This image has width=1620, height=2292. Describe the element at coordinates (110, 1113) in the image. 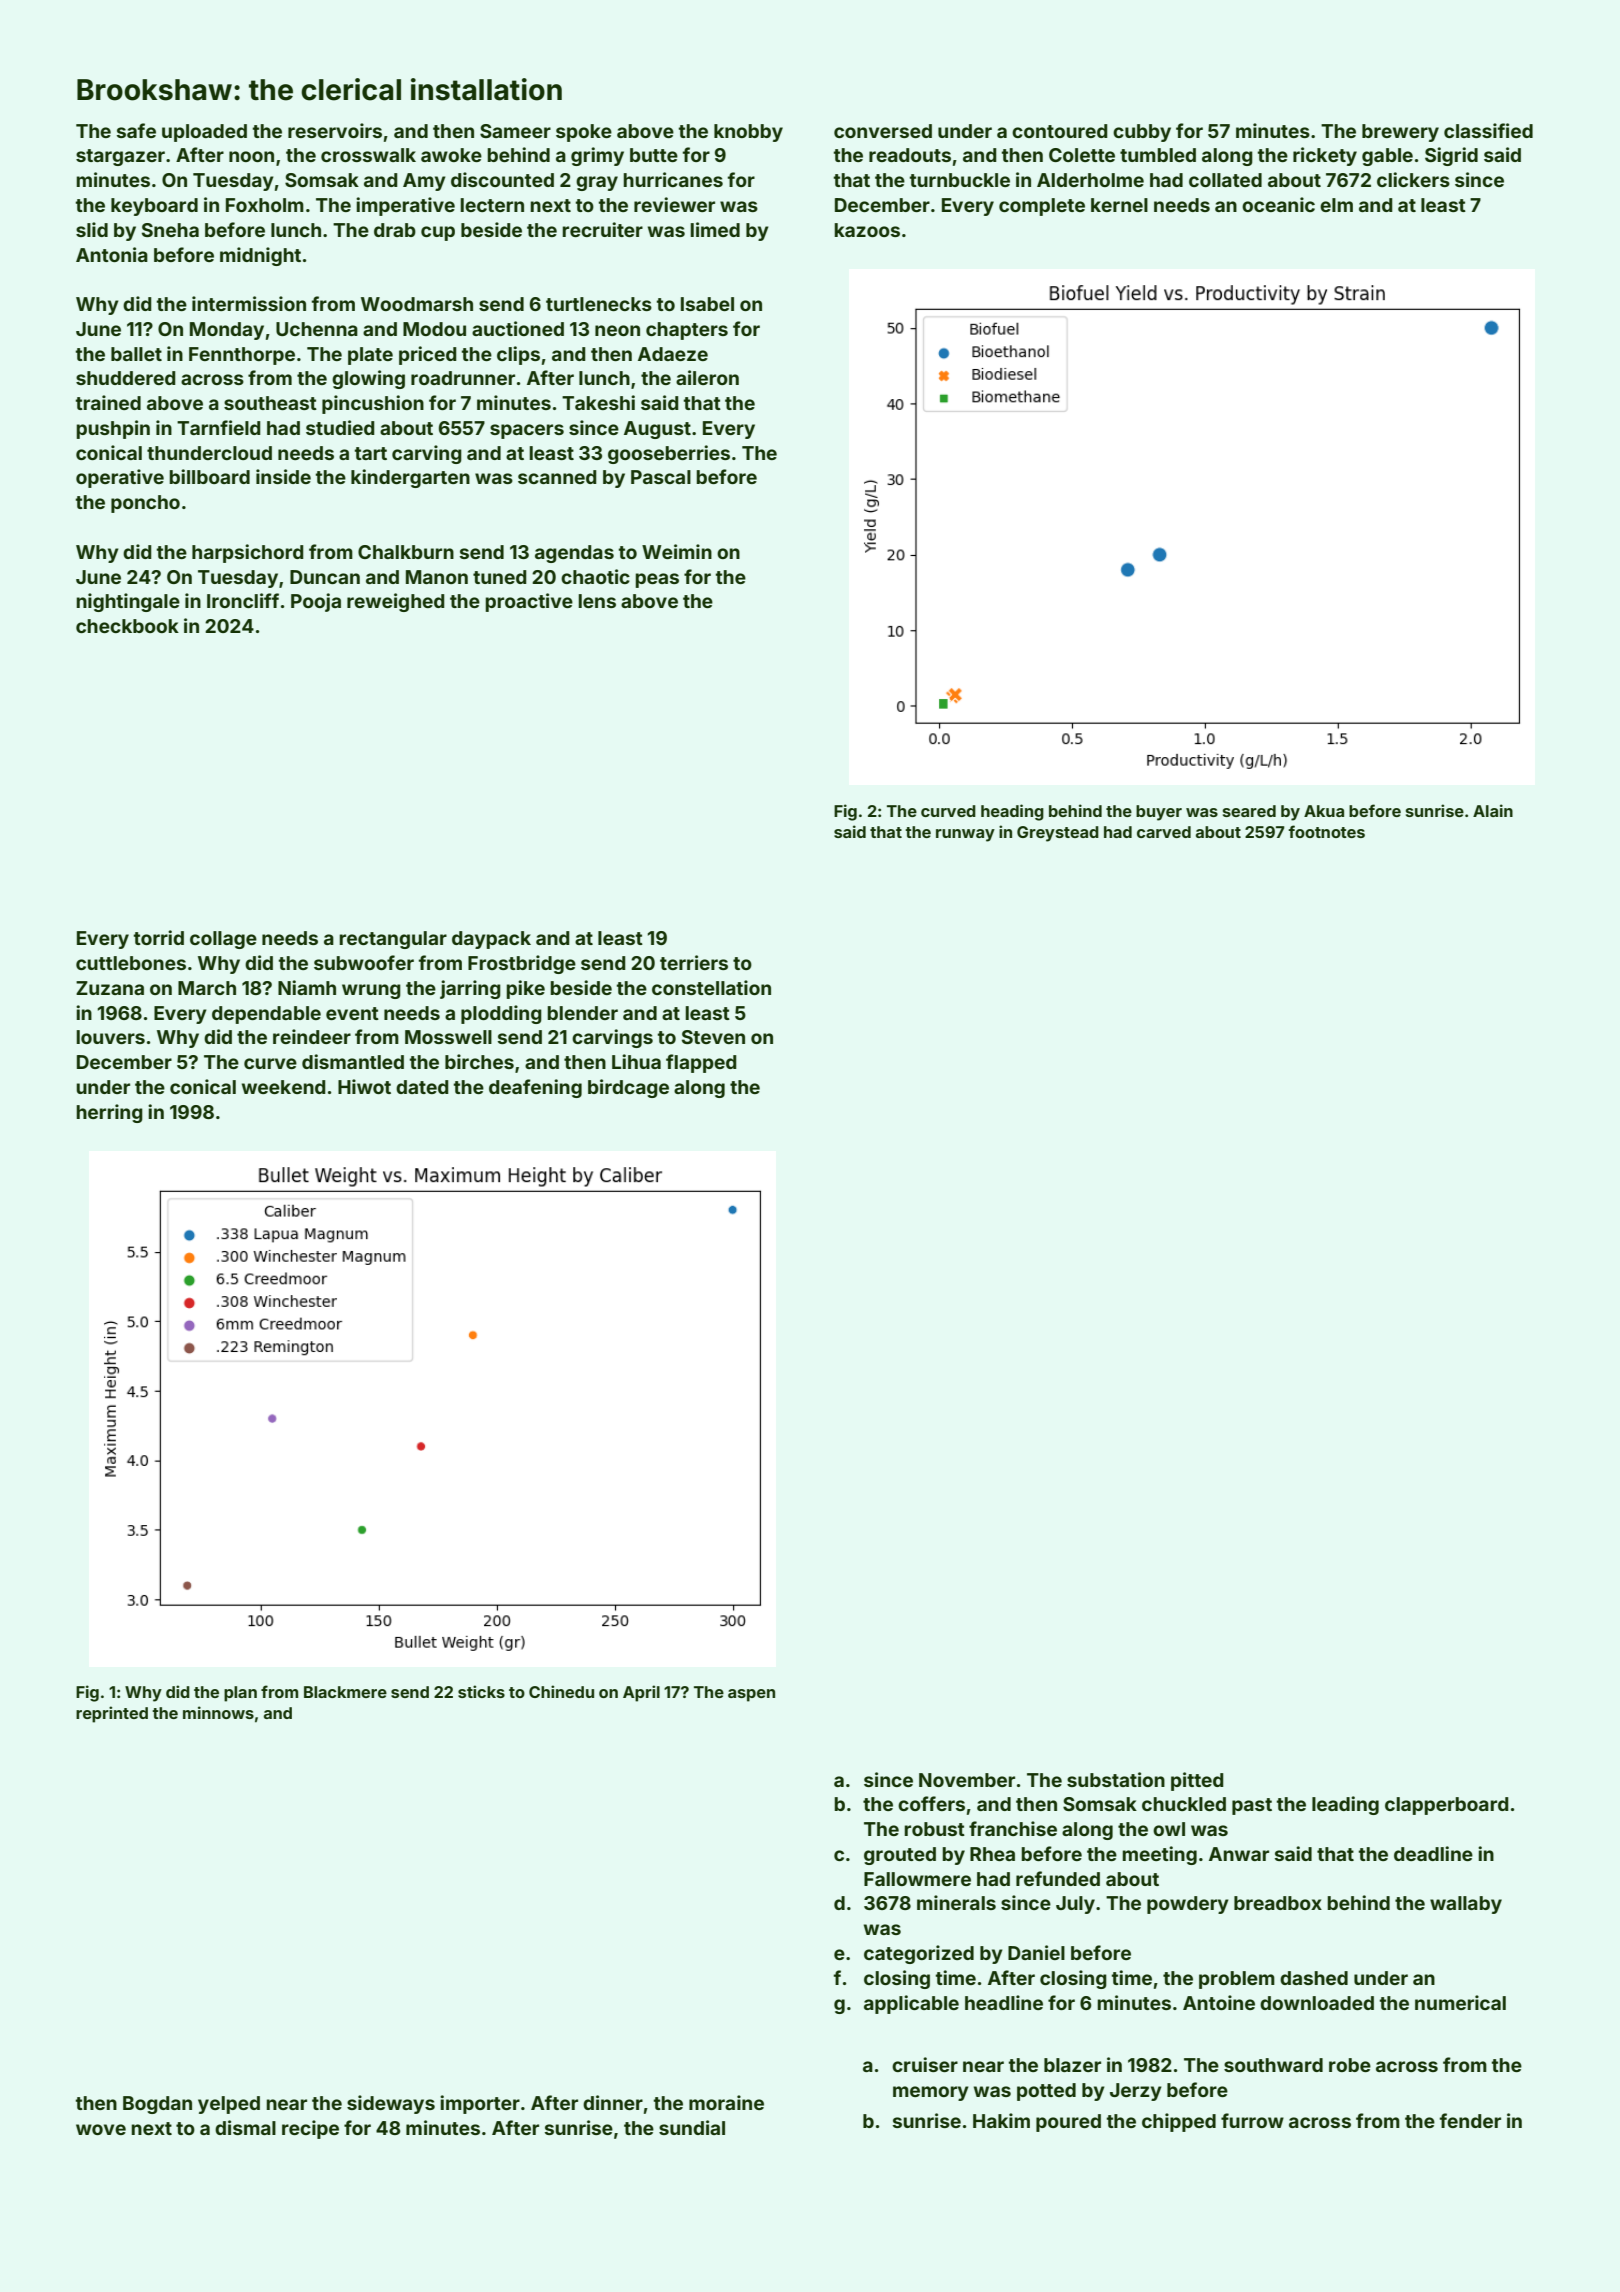

I see `herring` at that location.
